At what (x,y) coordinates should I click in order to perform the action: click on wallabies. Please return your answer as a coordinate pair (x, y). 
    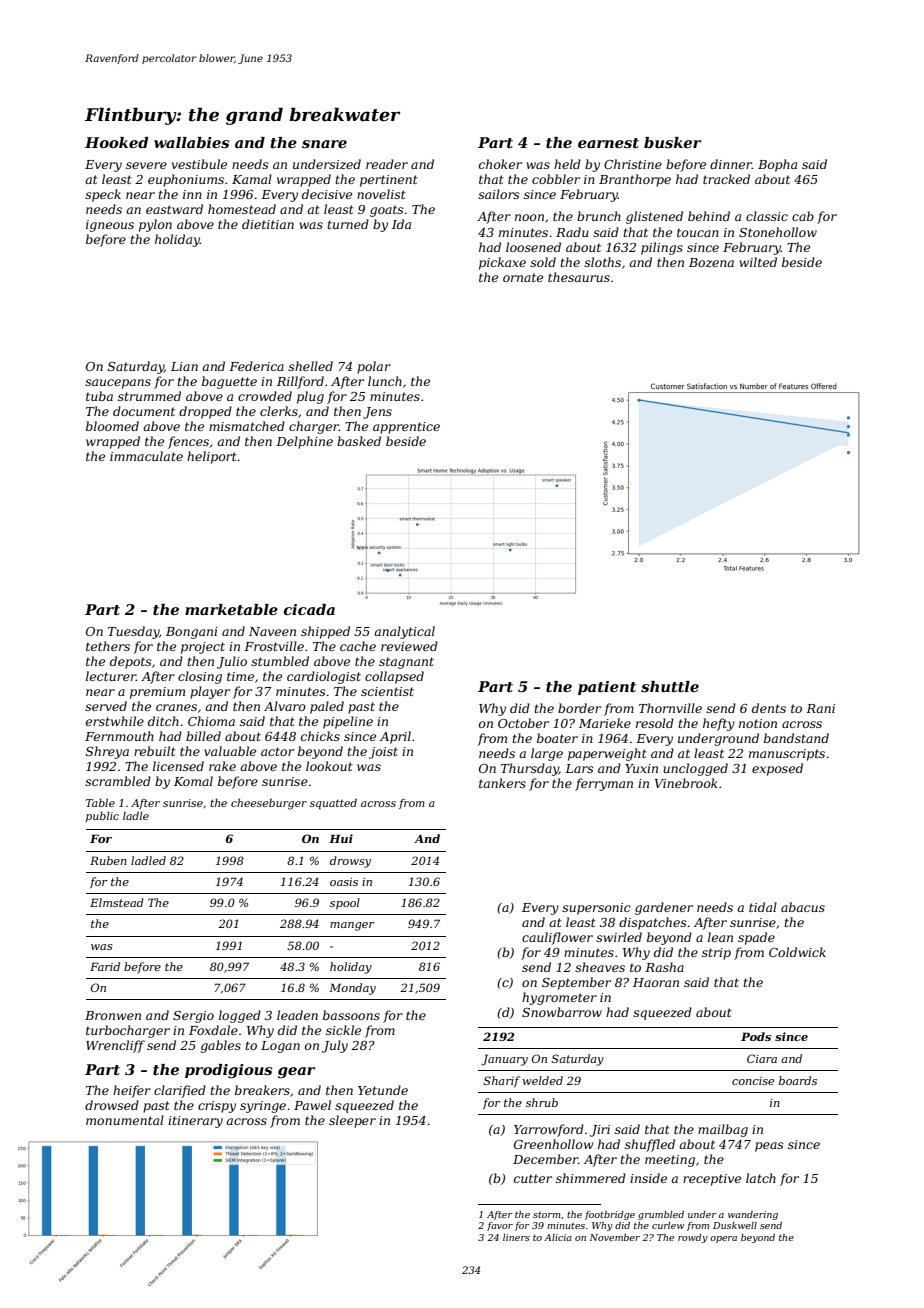
    Looking at the image, I should click on (191, 142).
